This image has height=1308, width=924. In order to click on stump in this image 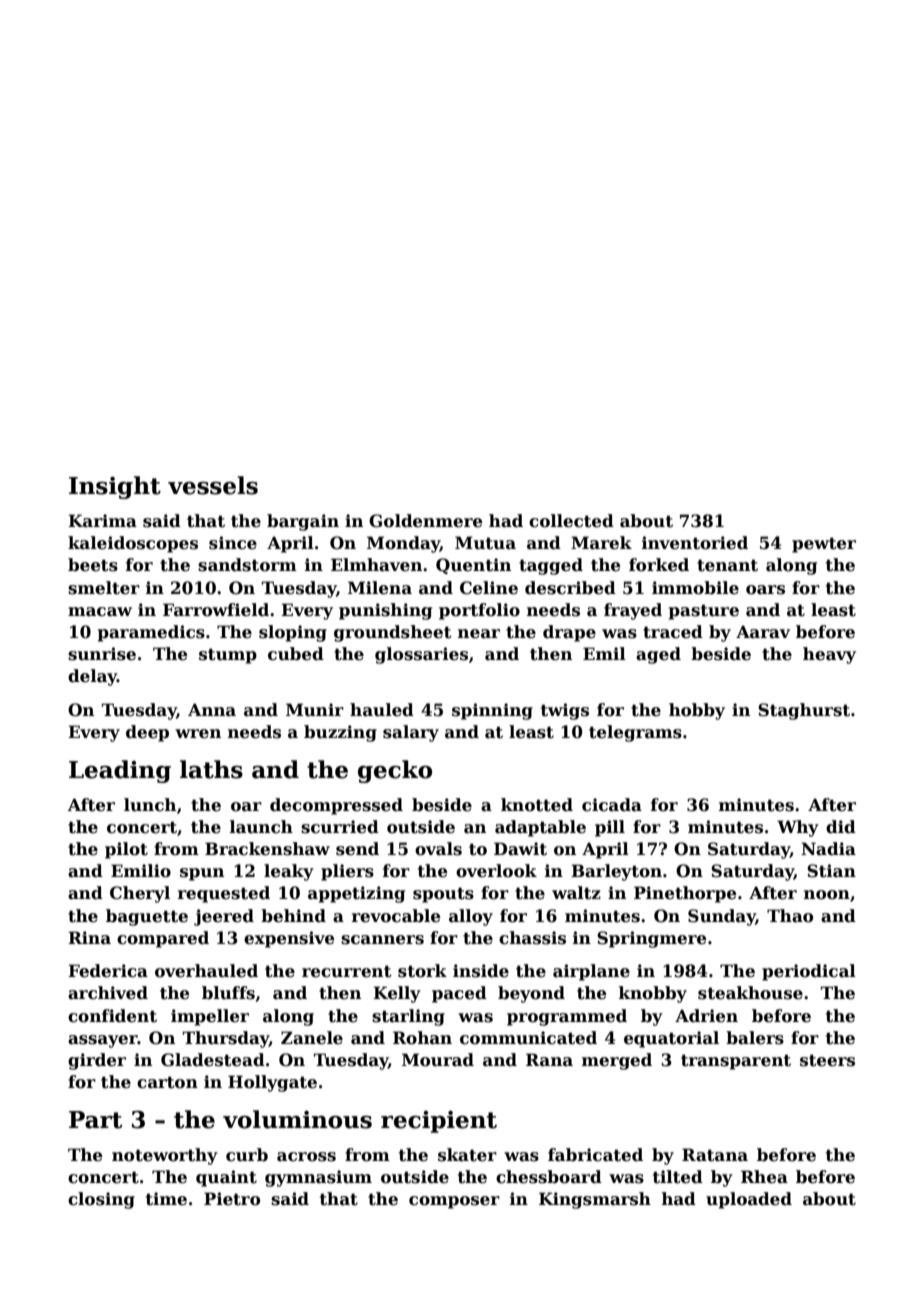, I will do `click(228, 656)`.
